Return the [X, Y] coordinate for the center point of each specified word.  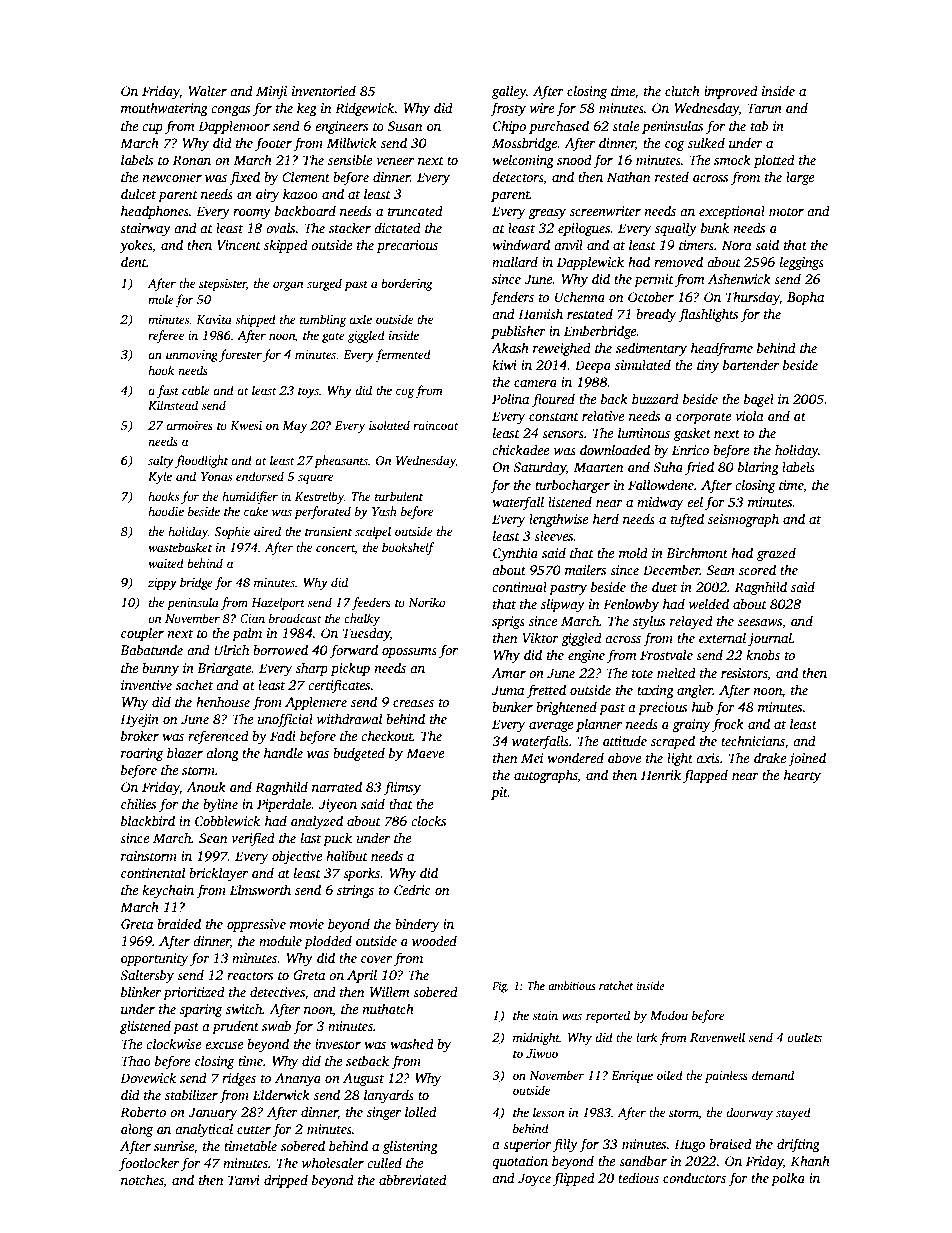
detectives [277, 991]
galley [509, 92]
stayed [793, 1113]
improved [731, 92]
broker [140, 735]
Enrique [632, 1077]
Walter [207, 90]
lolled [421, 1111]
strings [355, 891]
